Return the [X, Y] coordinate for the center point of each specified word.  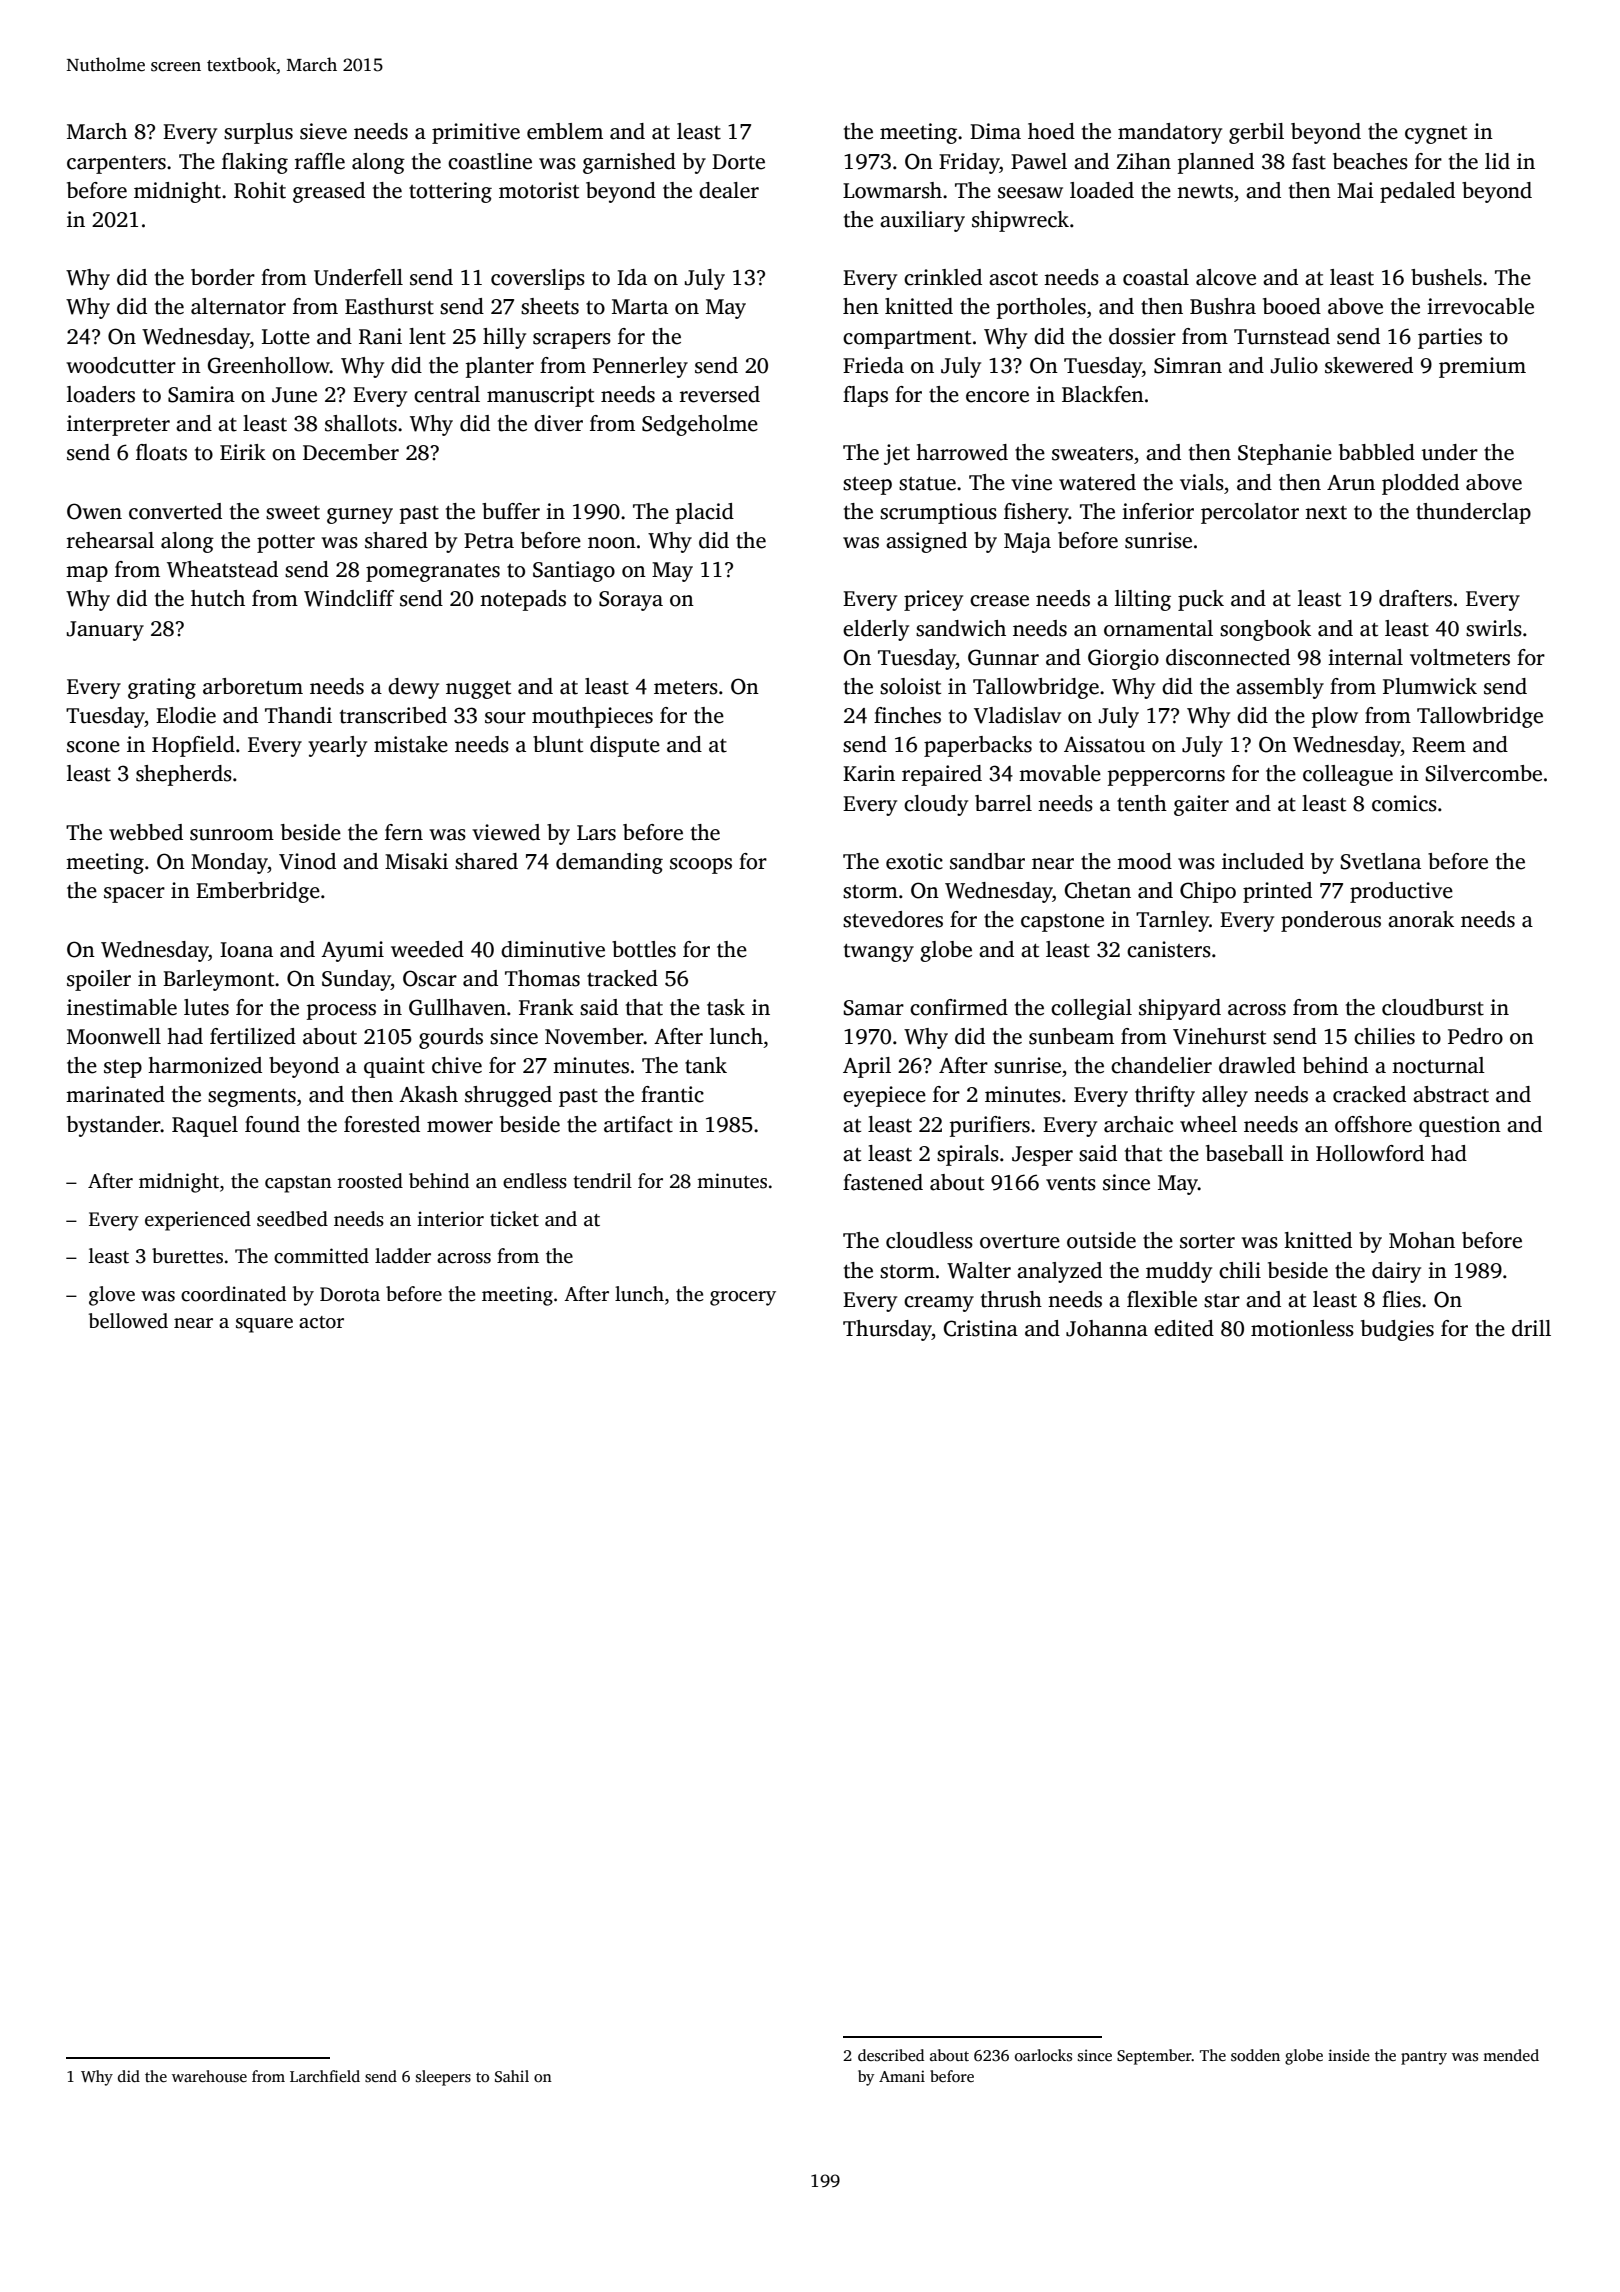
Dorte [738, 162]
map [87, 574]
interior [450, 1219]
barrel [1003, 803]
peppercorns [1166, 778]
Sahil [512, 2076]
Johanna [1107, 1328]
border [223, 277]
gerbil [1256, 133]
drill [1531, 1328]
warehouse [209, 2076]
